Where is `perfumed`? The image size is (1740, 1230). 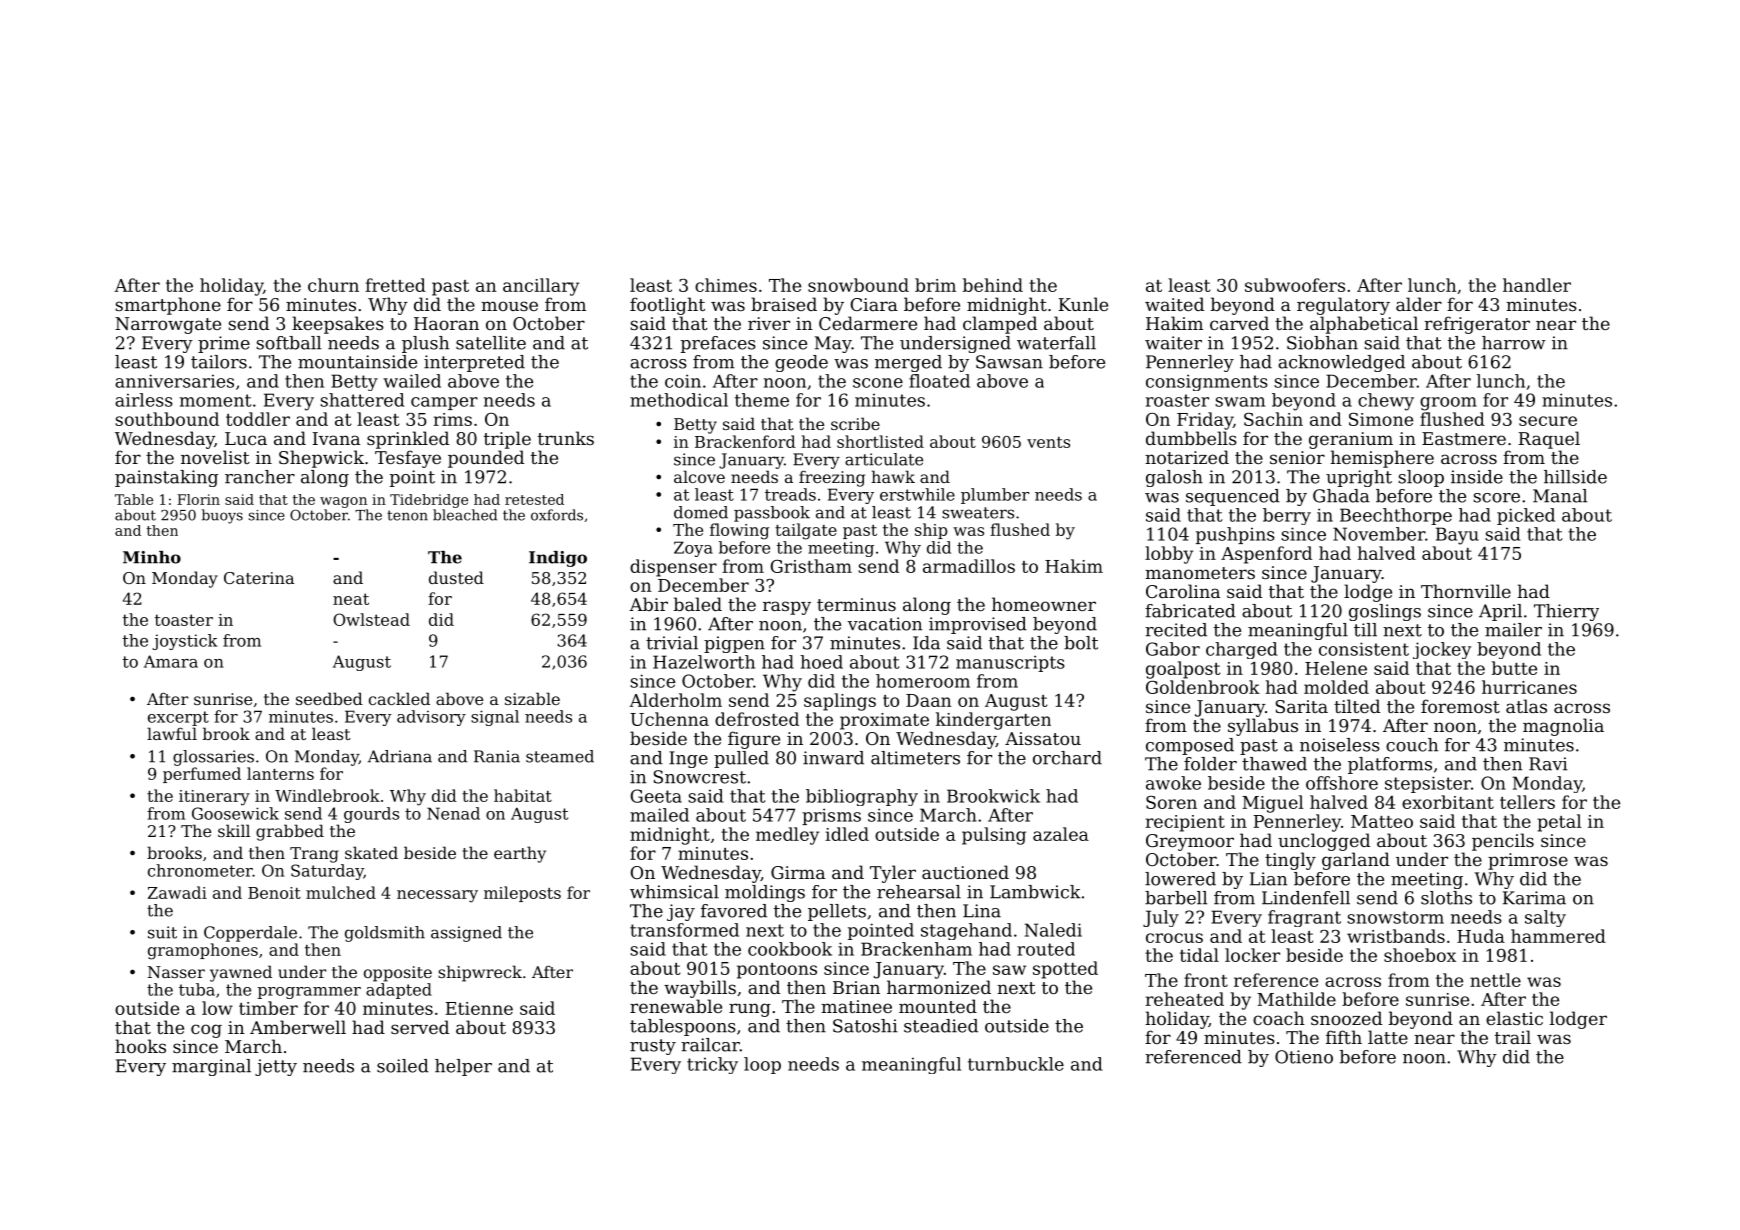
perfumed is located at coordinates (202, 775).
